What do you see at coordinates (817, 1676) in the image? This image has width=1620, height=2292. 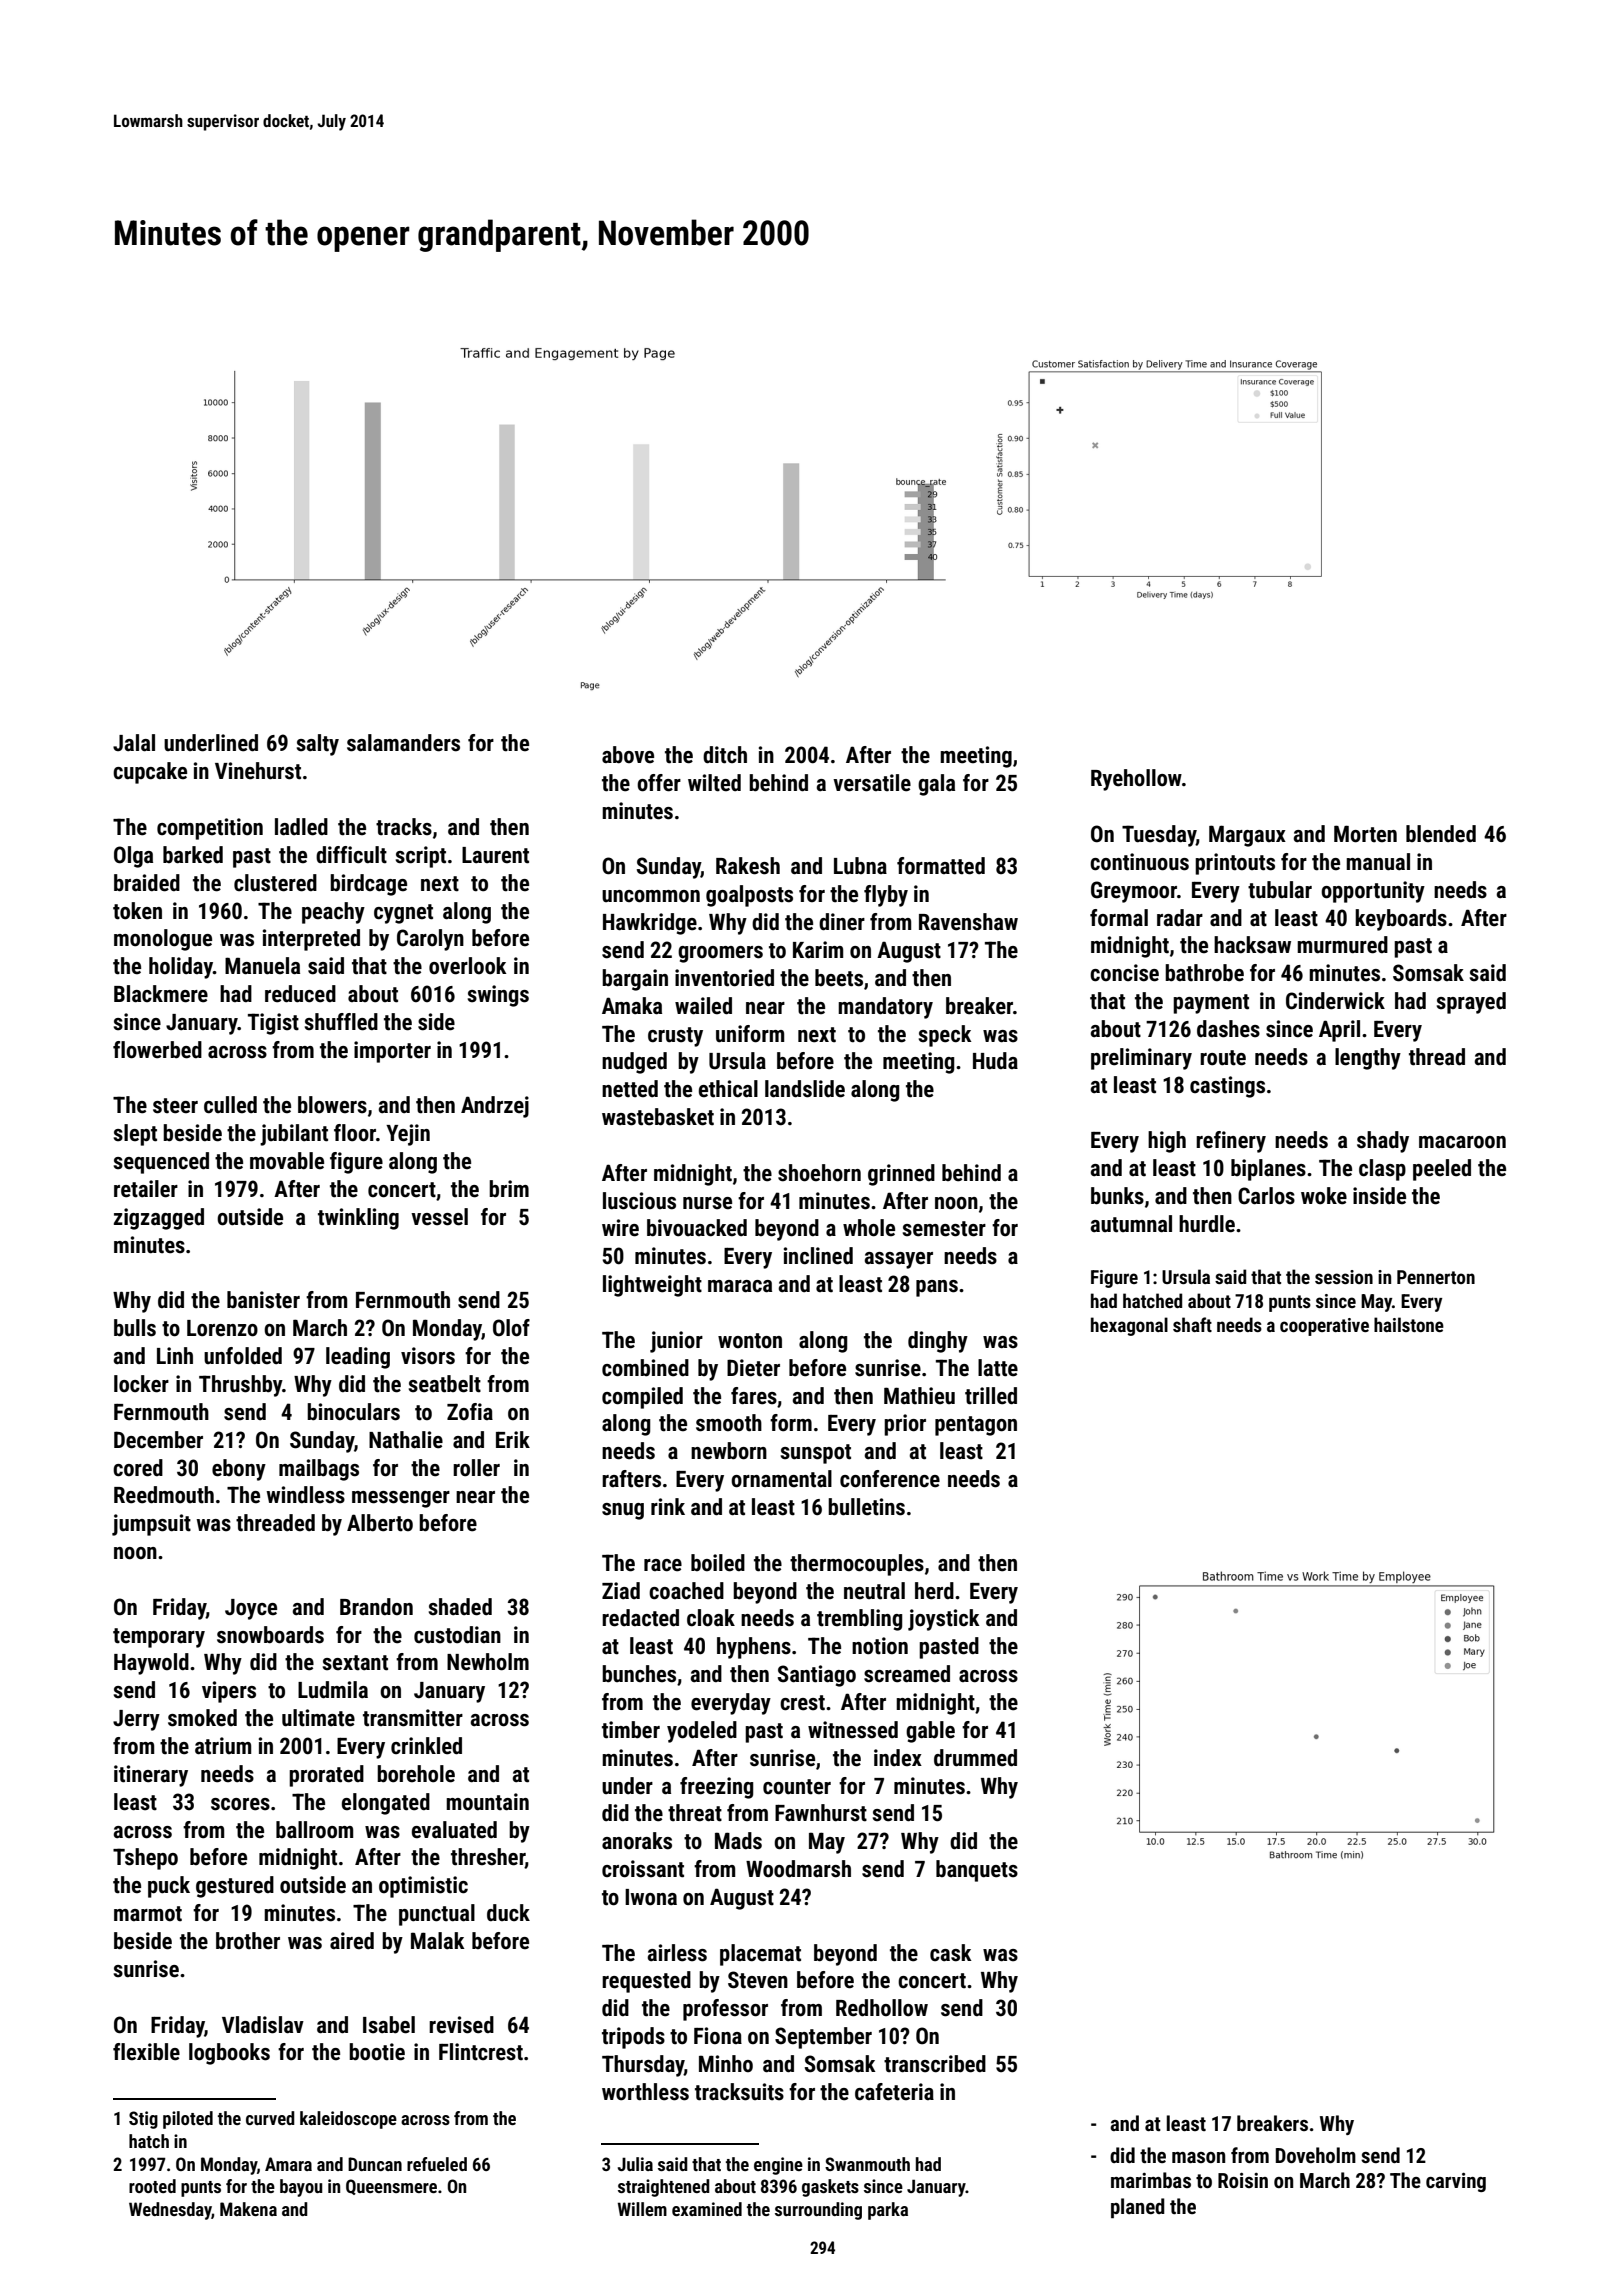 I see `Santiago` at bounding box center [817, 1676].
